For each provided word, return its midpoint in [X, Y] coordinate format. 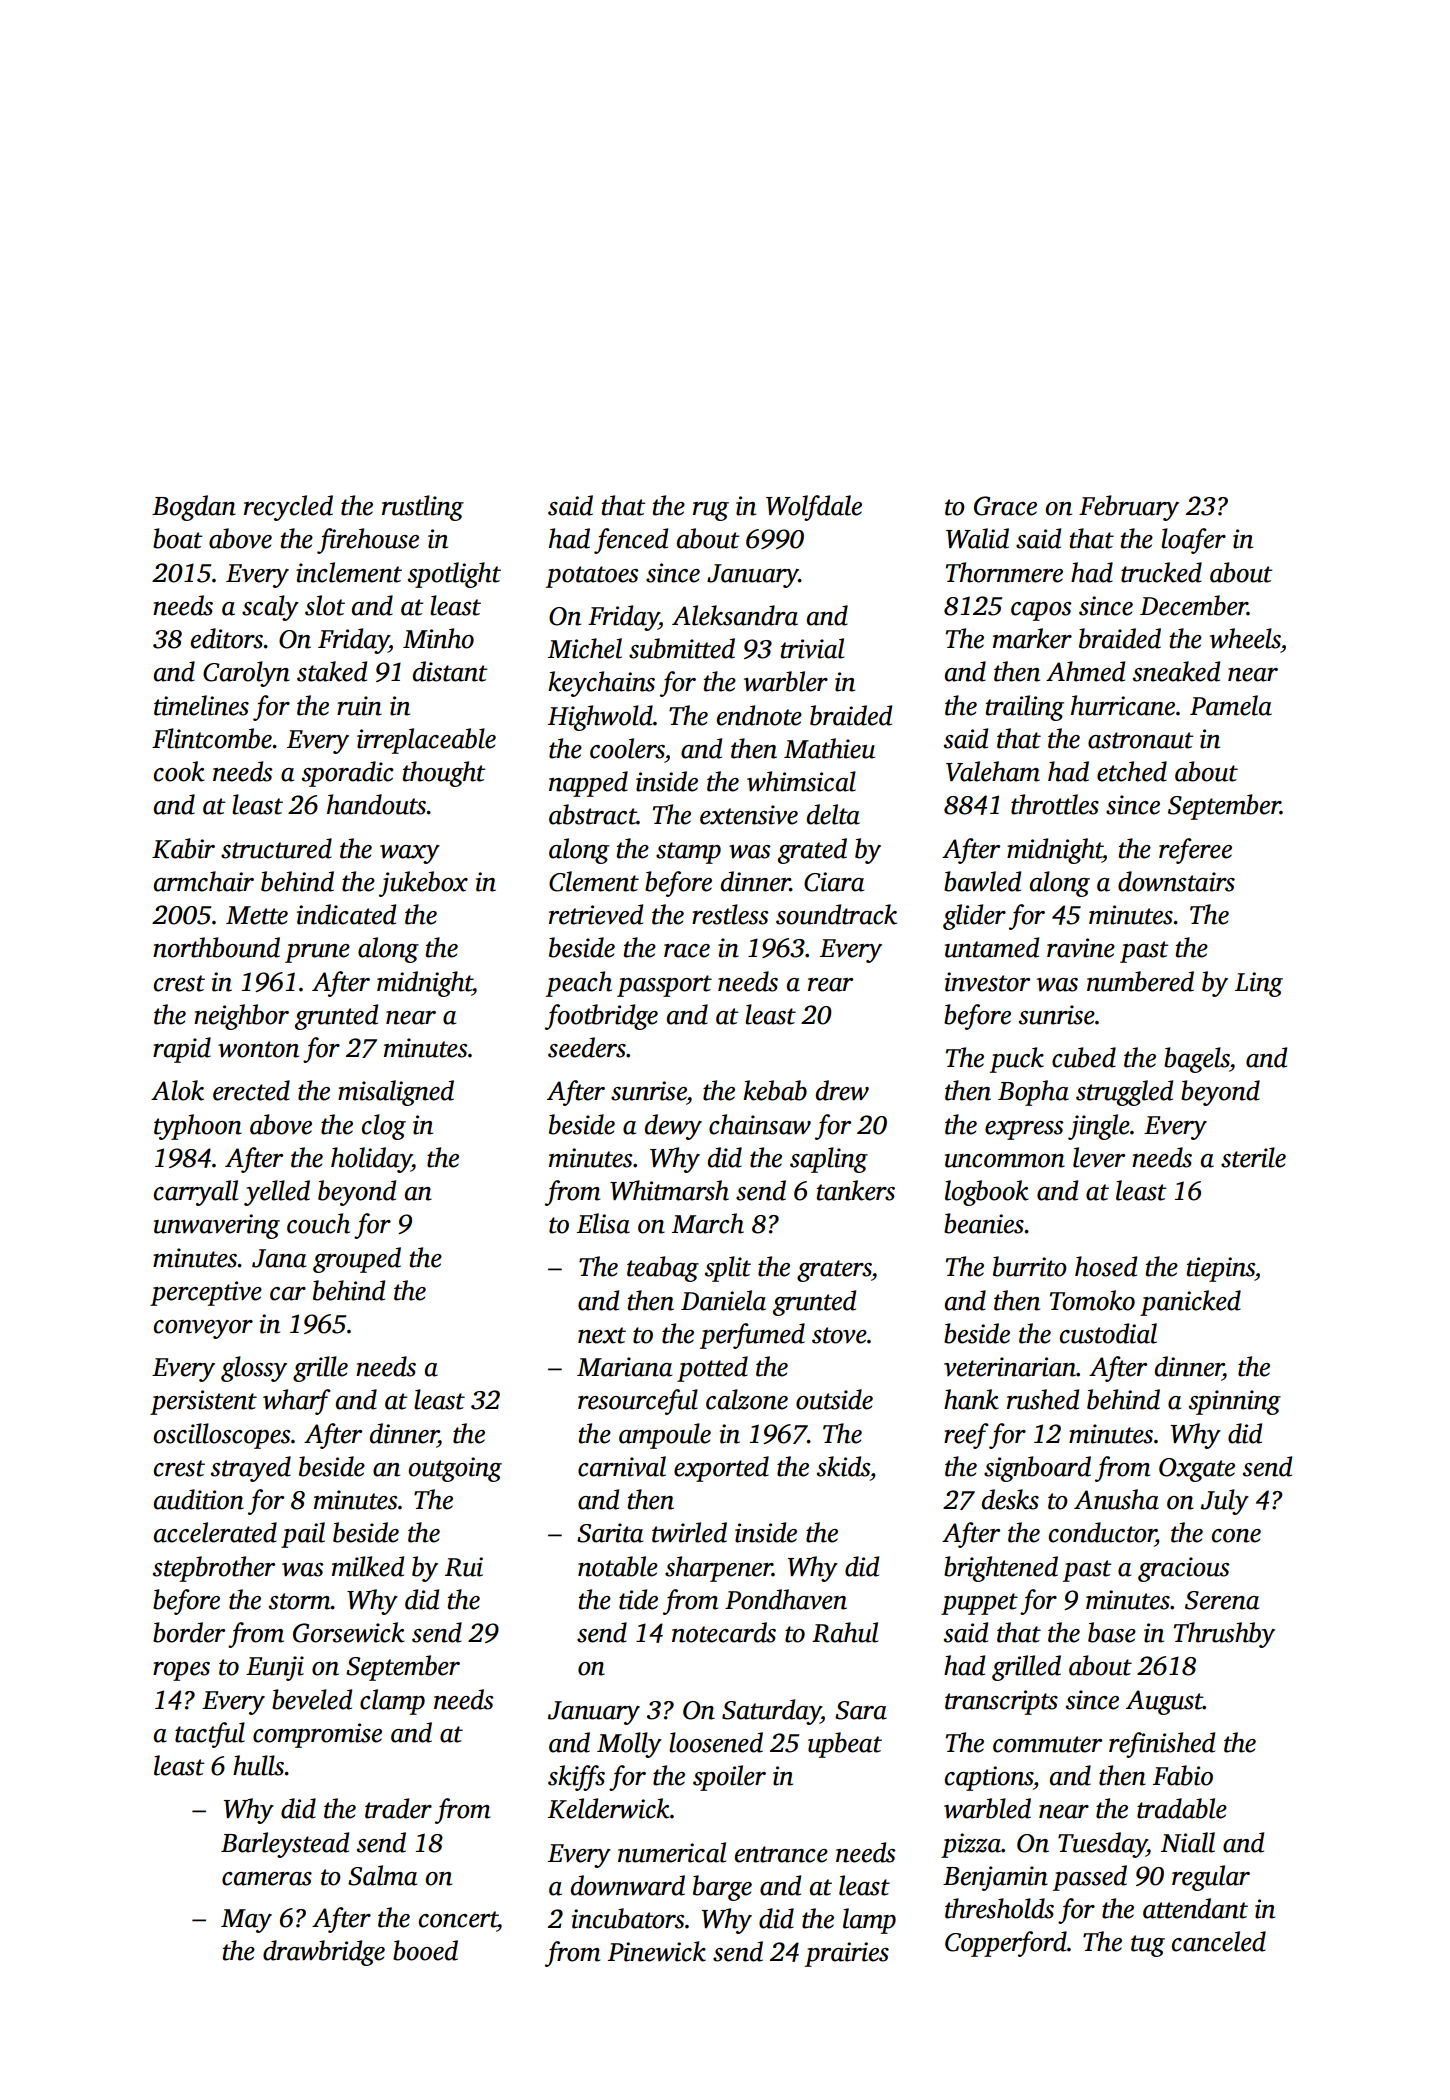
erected [251, 1090]
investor [987, 982]
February [1129, 508]
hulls [258, 1765]
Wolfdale [814, 508]
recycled [288, 508]
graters [834, 1271]
